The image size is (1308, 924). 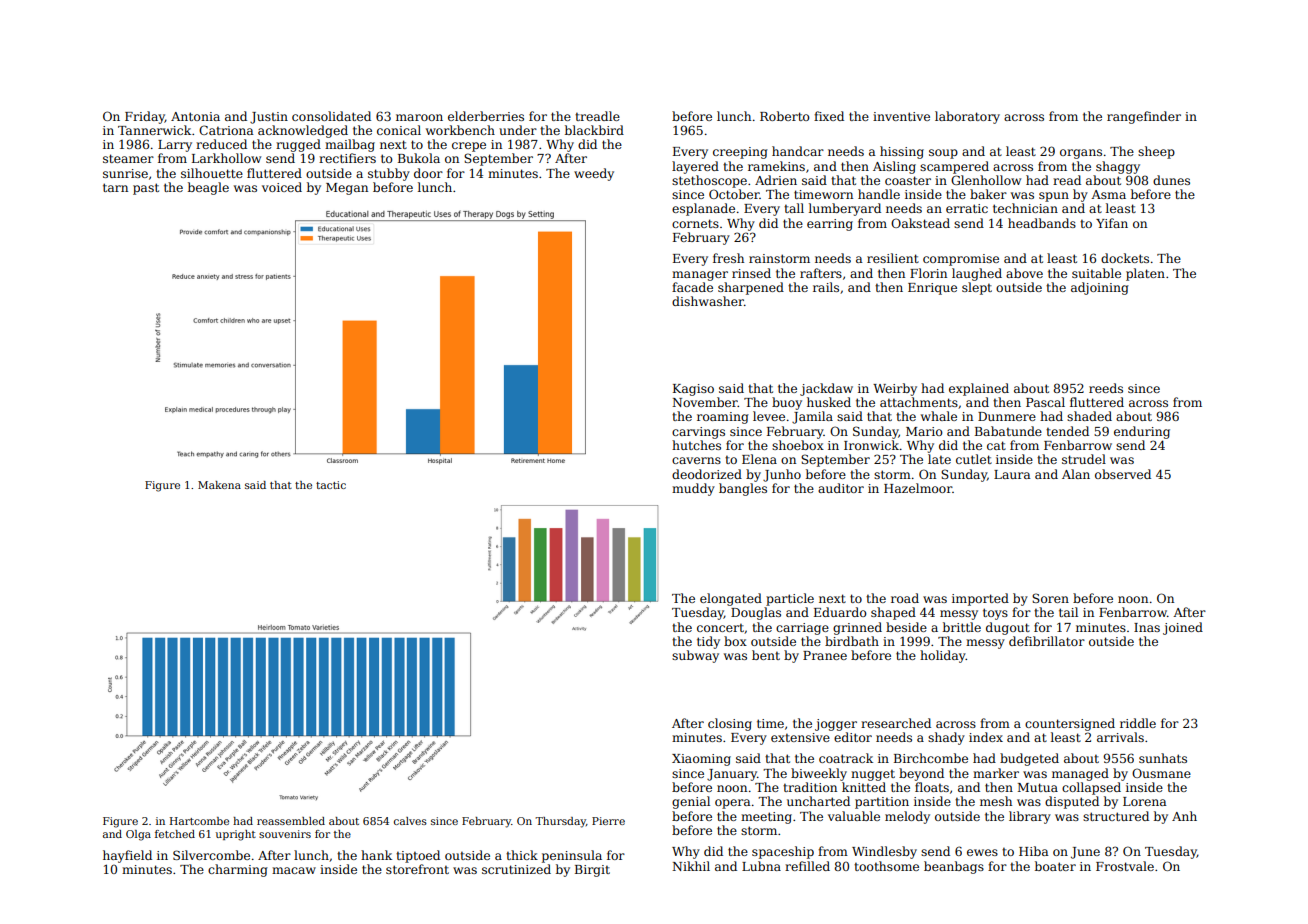 What do you see at coordinates (1080, 774) in the image?
I see `managed` at bounding box center [1080, 774].
